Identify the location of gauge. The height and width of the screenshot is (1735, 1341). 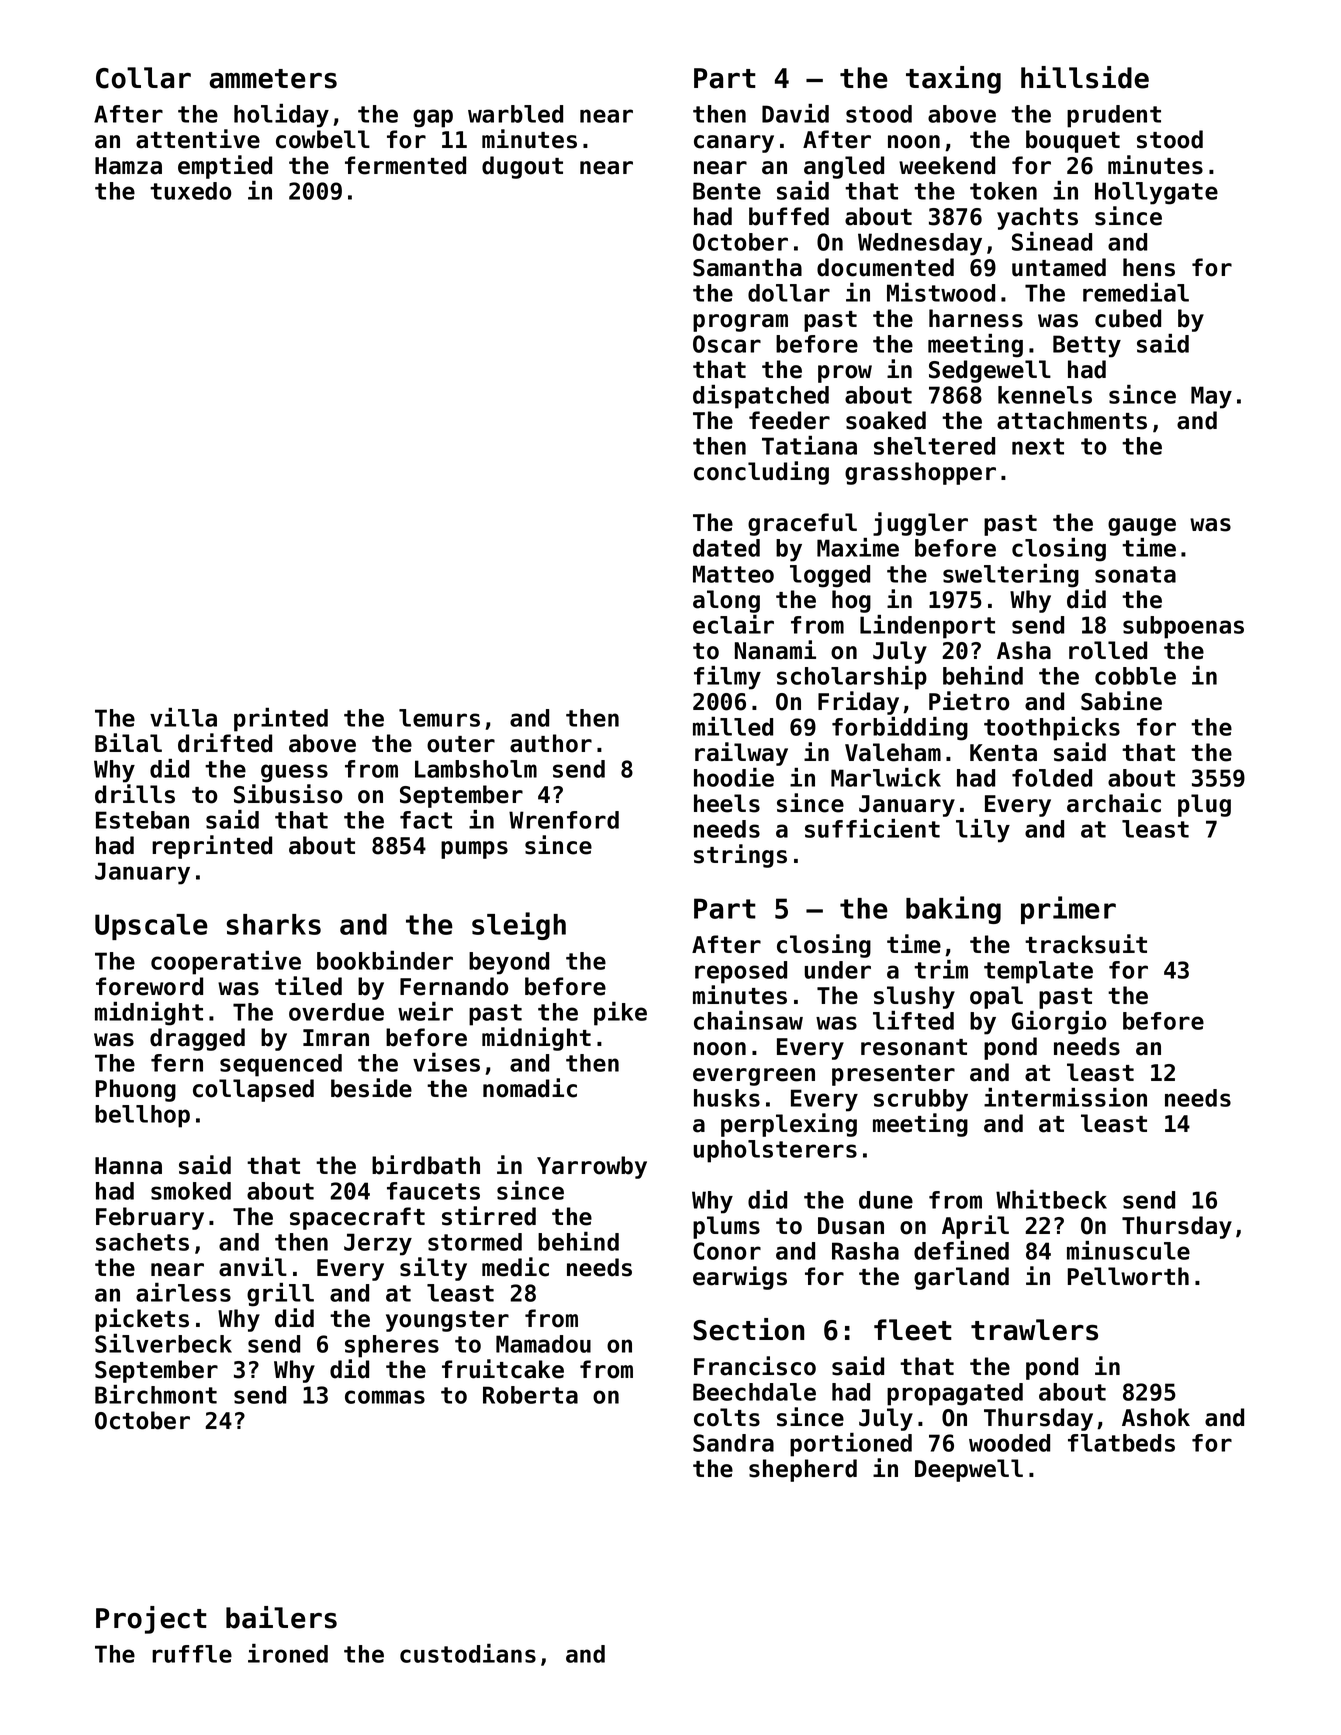
(1142, 527).
